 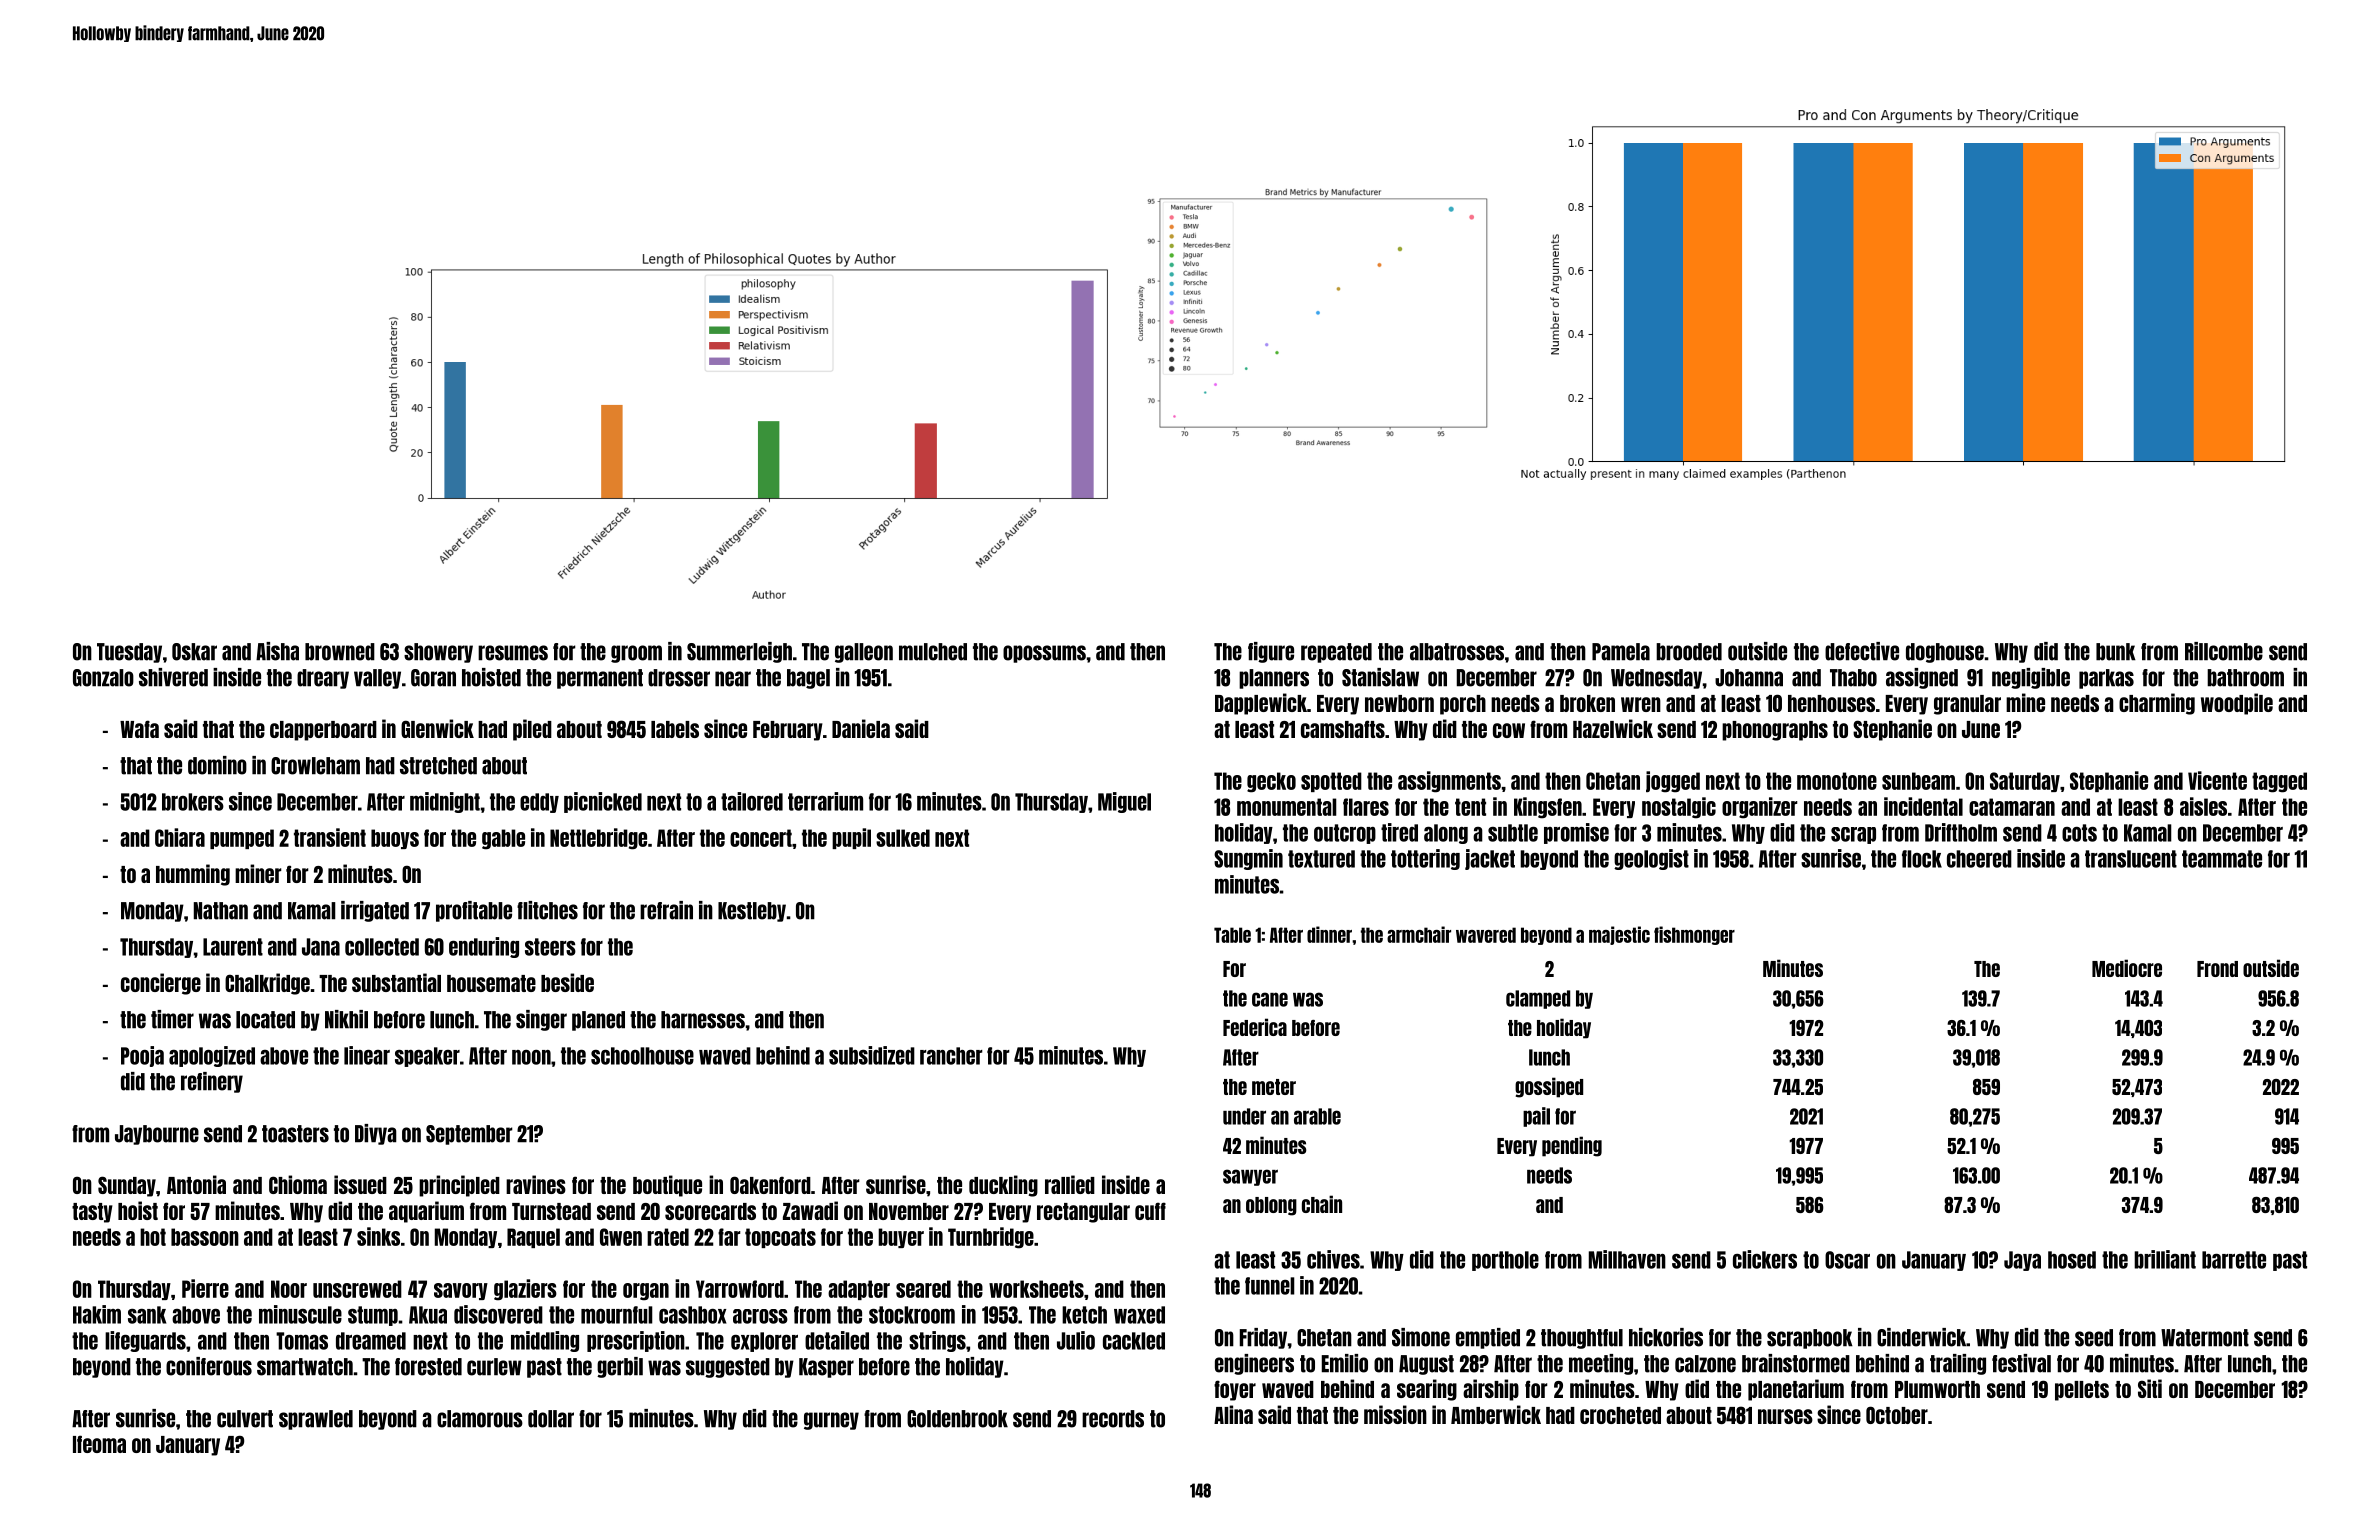 What do you see at coordinates (375, 911) in the image?
I see `irrigated` at bounding box center [375, 911].
